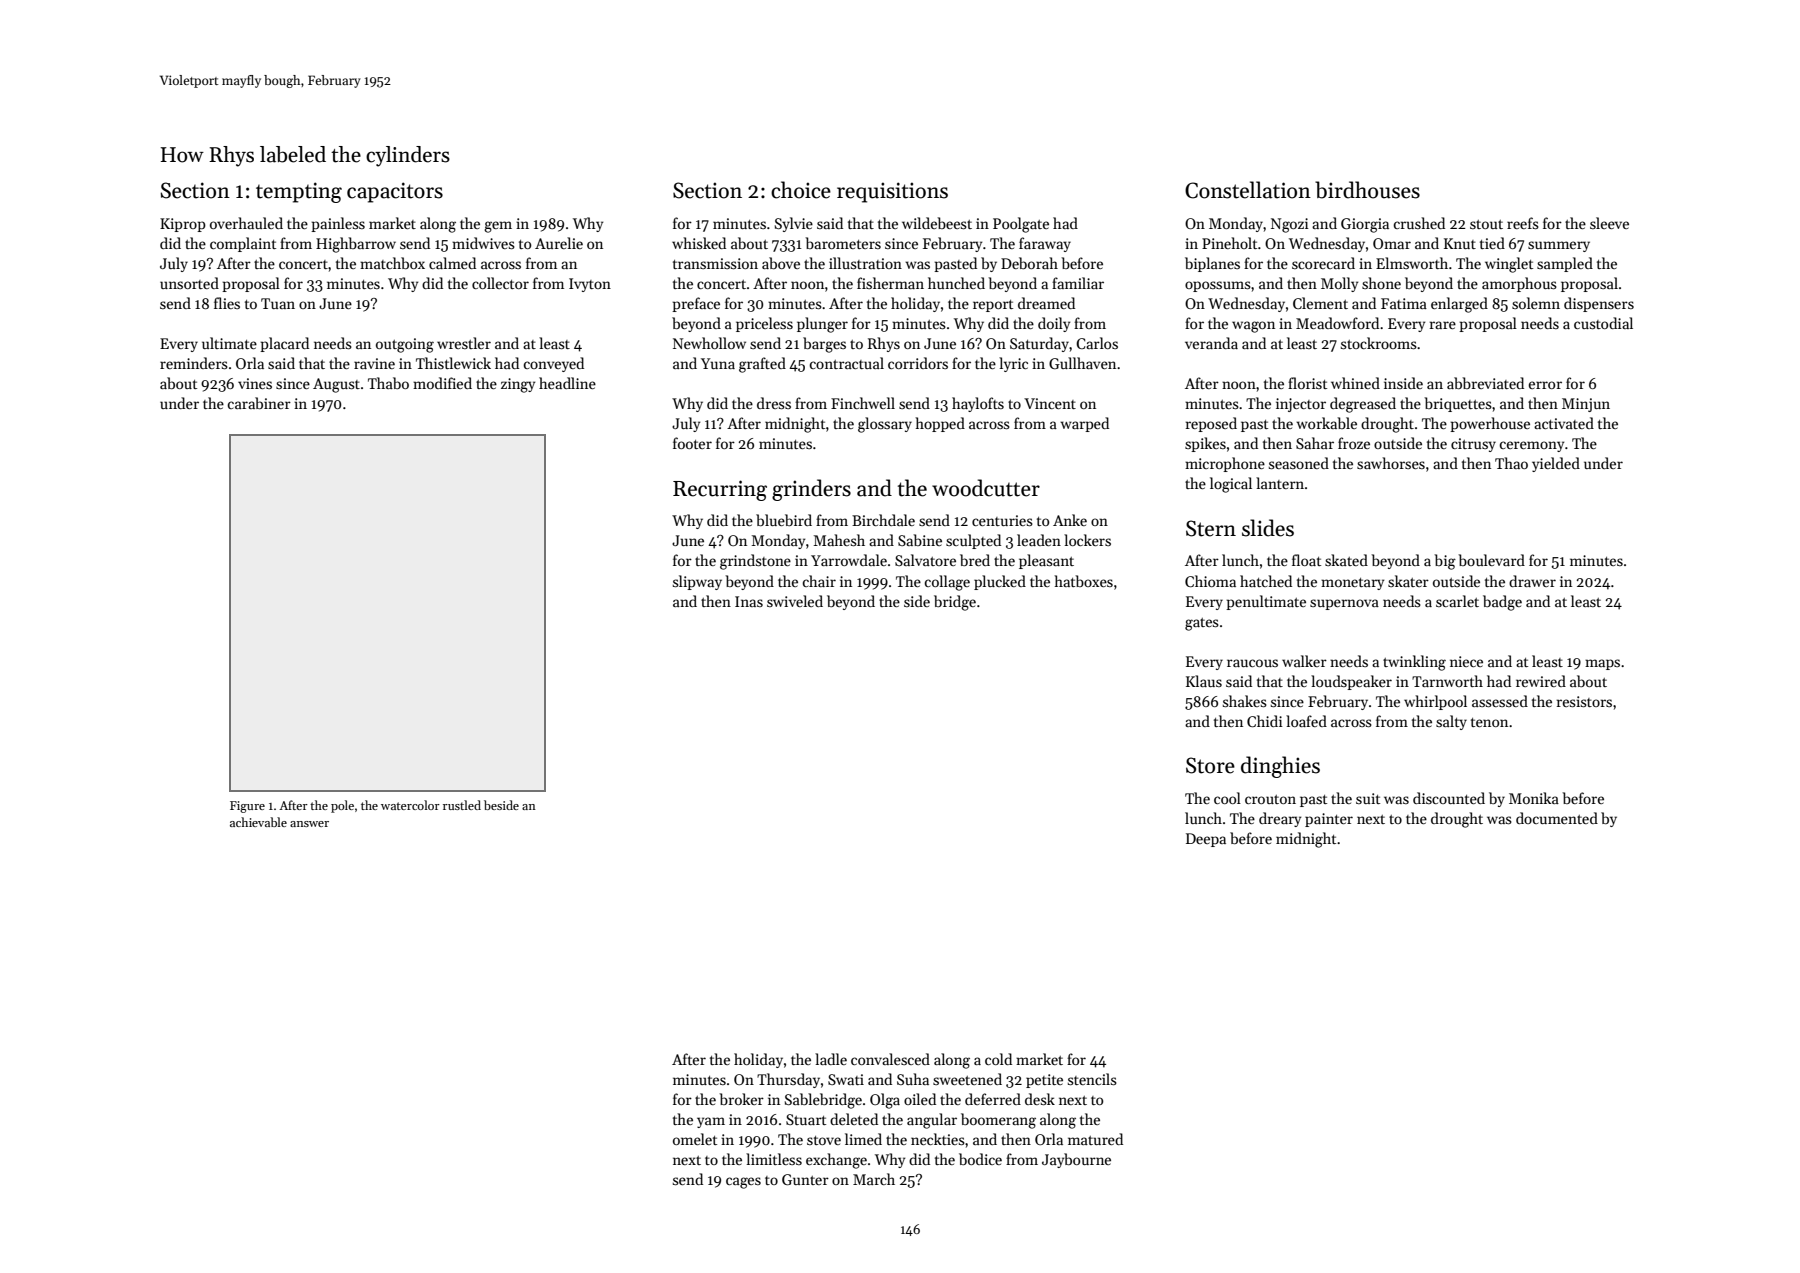  I want to click on watercolor, so click(410, 805).
